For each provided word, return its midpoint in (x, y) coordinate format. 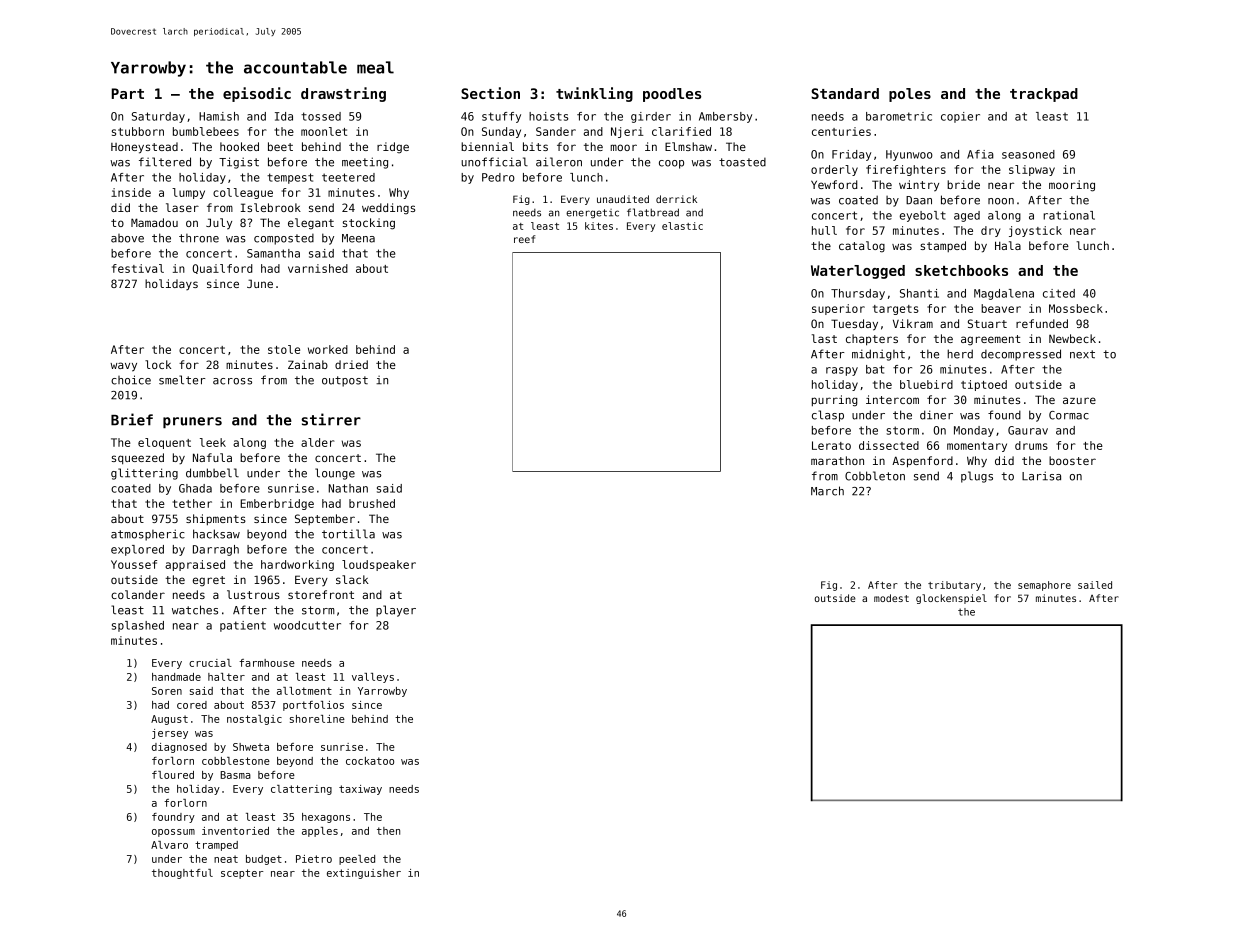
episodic (257, 94)
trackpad (1044, 95)
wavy (123, 367)
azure (1079, 400)
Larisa (1041, 476)
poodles (672, 95)
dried (351, 364)
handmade (176, 677)
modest (891, 598)
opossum (173, 833)
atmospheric (148, 535)
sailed (1095, 585)
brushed (372, 503)
